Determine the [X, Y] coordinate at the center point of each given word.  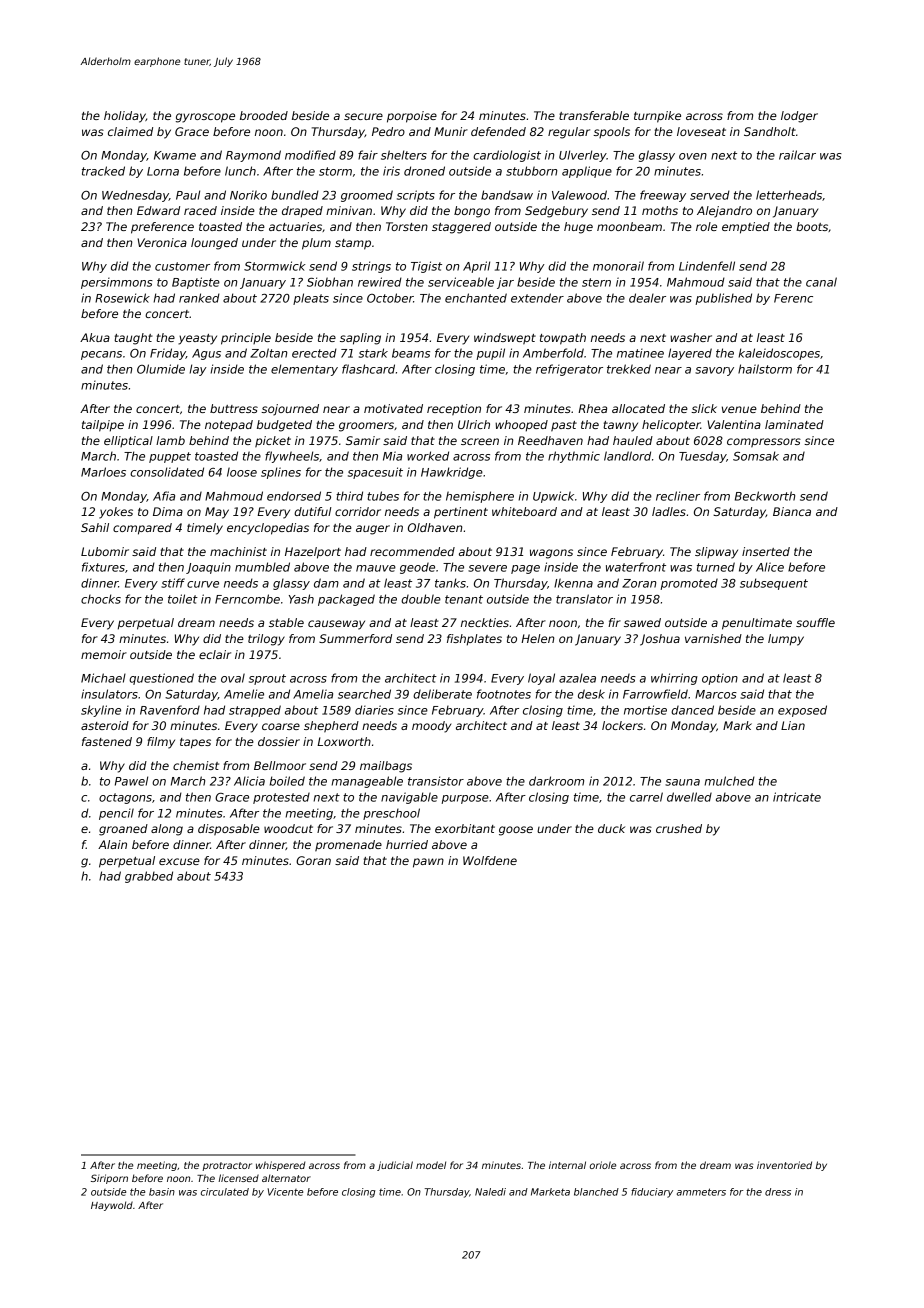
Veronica [162, 242]
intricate [797, 797]
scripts [416, 196]
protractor [227, 1166]
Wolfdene [490, 860]
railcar [797, 155]
